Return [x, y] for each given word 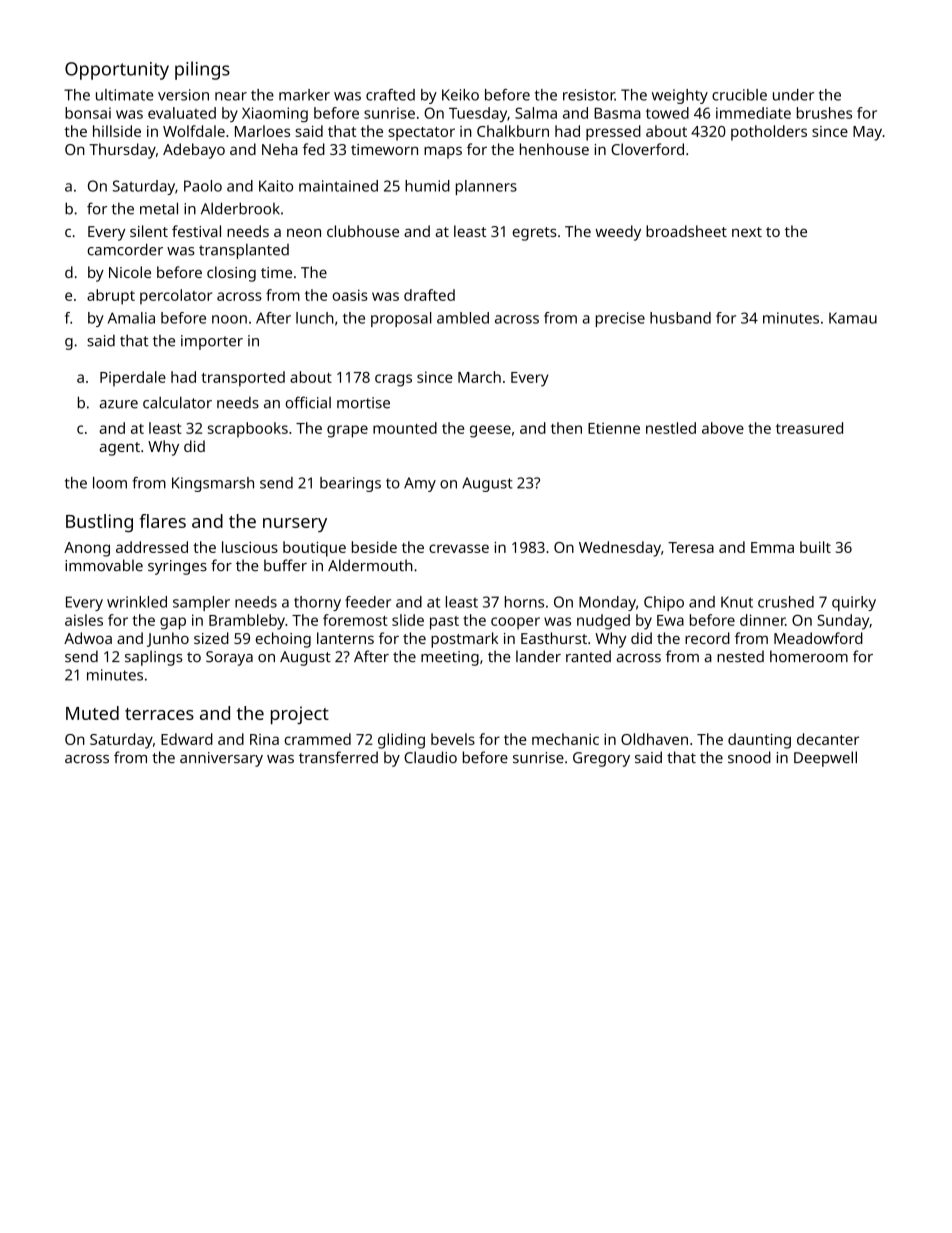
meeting [450, 658]
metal [159, 208]
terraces [159, 714]
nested [740, 656]
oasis [350, 295]
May [867, 133]
